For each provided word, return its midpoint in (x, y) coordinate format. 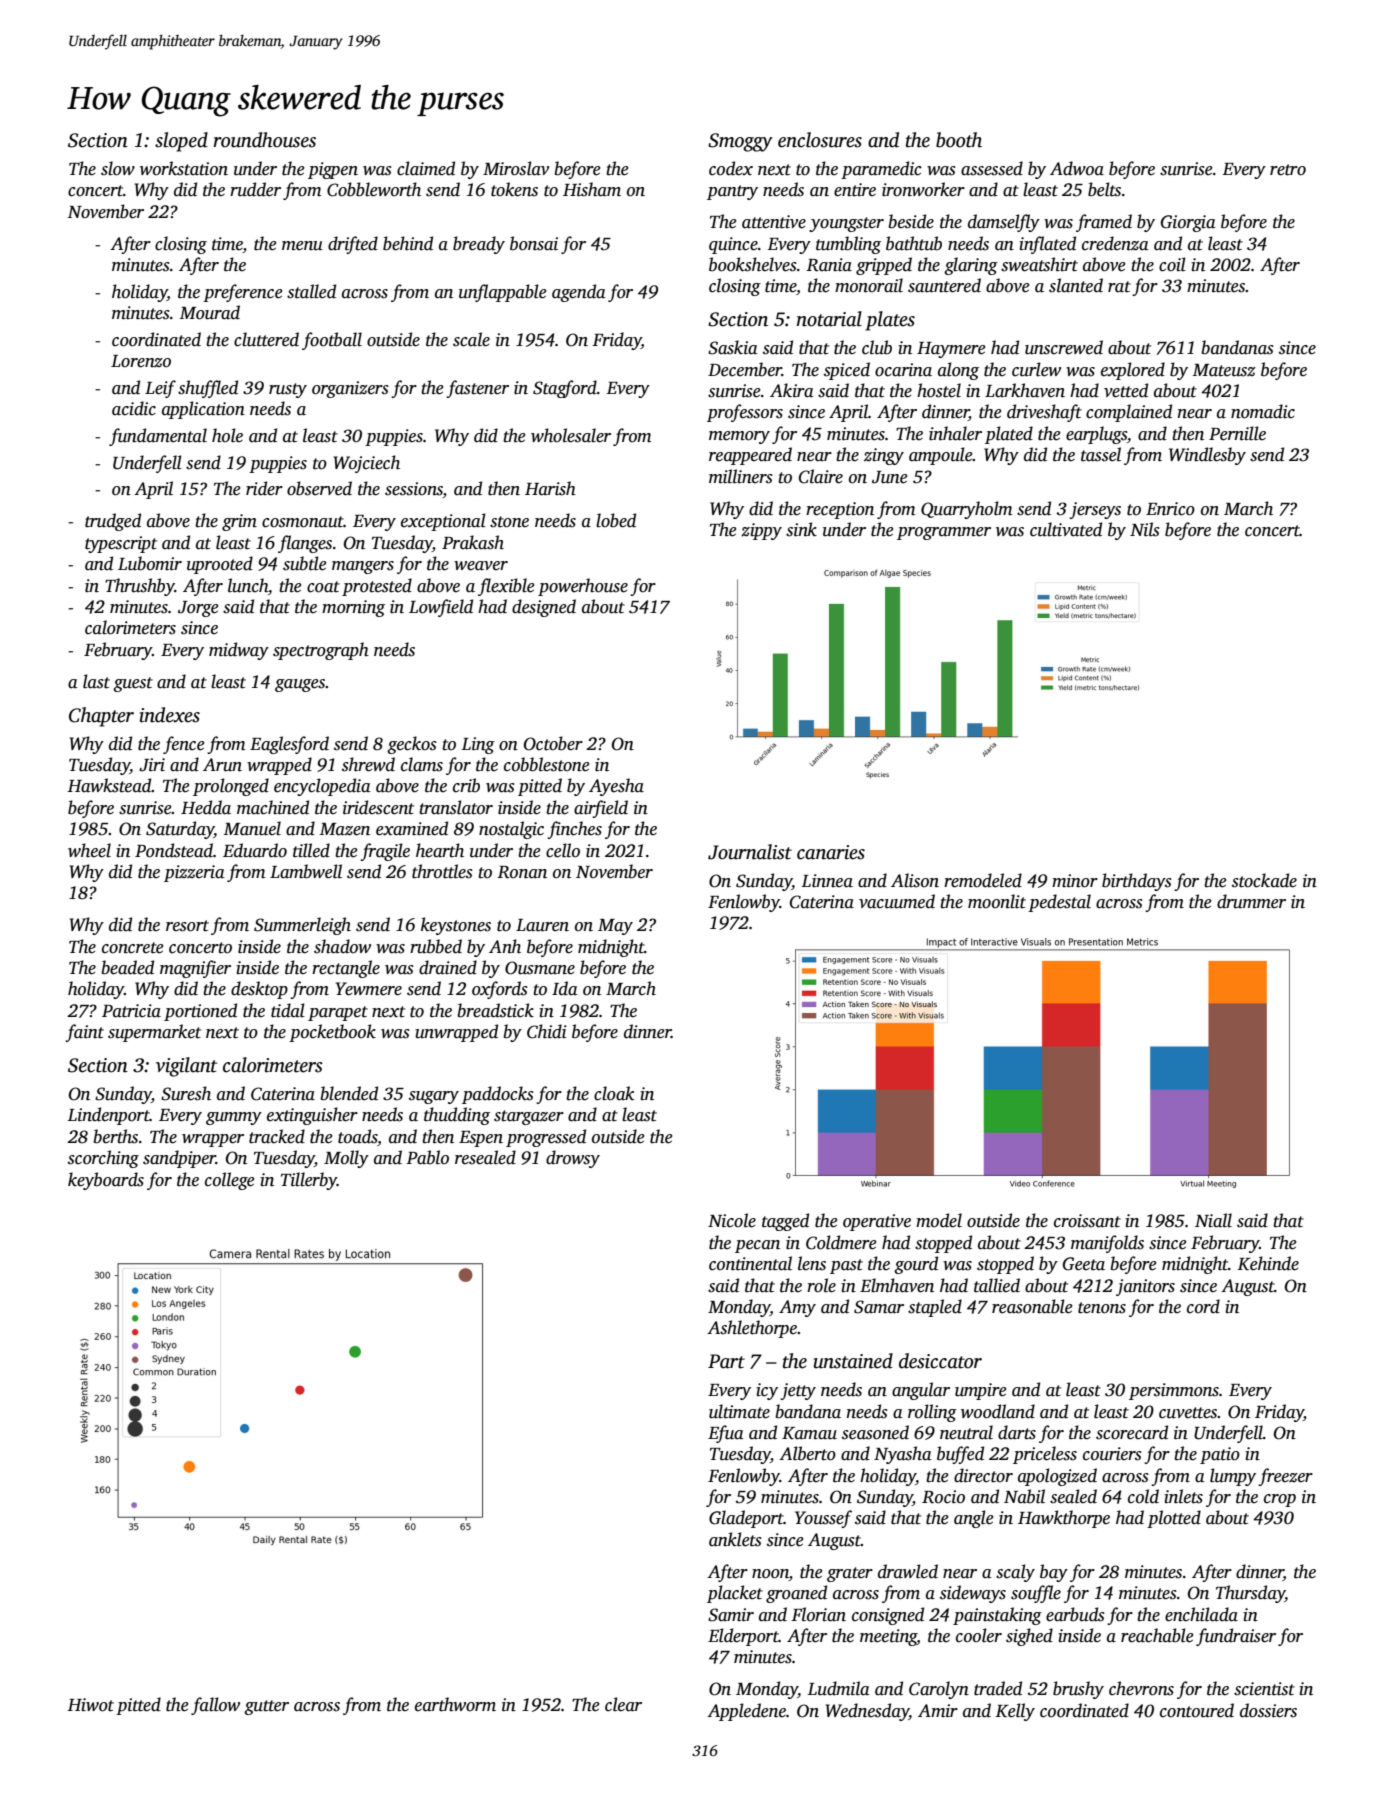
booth (959, 140)
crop (1280, 1500)
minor (1075, 881)
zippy (761, 531)
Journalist (750, 852)
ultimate (739, 1411)
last (96, 681)
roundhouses (264, 140)
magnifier (195, 969)
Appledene (746, 1712)
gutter (266, 1707)
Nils (1145, 529)
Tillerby (309, 1181)
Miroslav (516, 168)
